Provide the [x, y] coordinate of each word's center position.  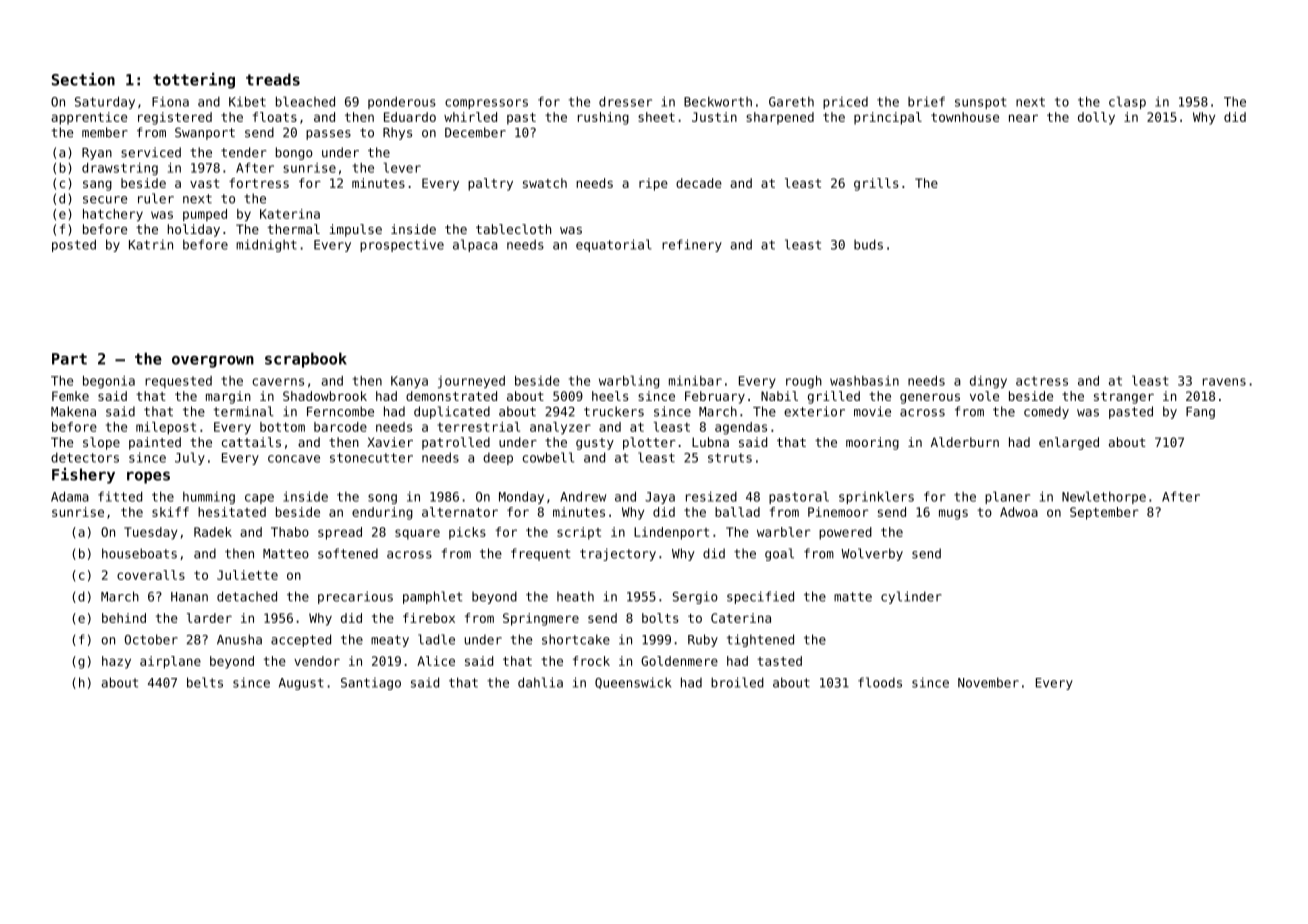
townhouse [965, 117]
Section [83, 79]
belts [205, 682]
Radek [213, 532]
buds [868, 244]
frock [591, 661]
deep [498, 458]
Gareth [791, 102]
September [1104, 513]
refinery [692, 245]
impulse [355, 230]
